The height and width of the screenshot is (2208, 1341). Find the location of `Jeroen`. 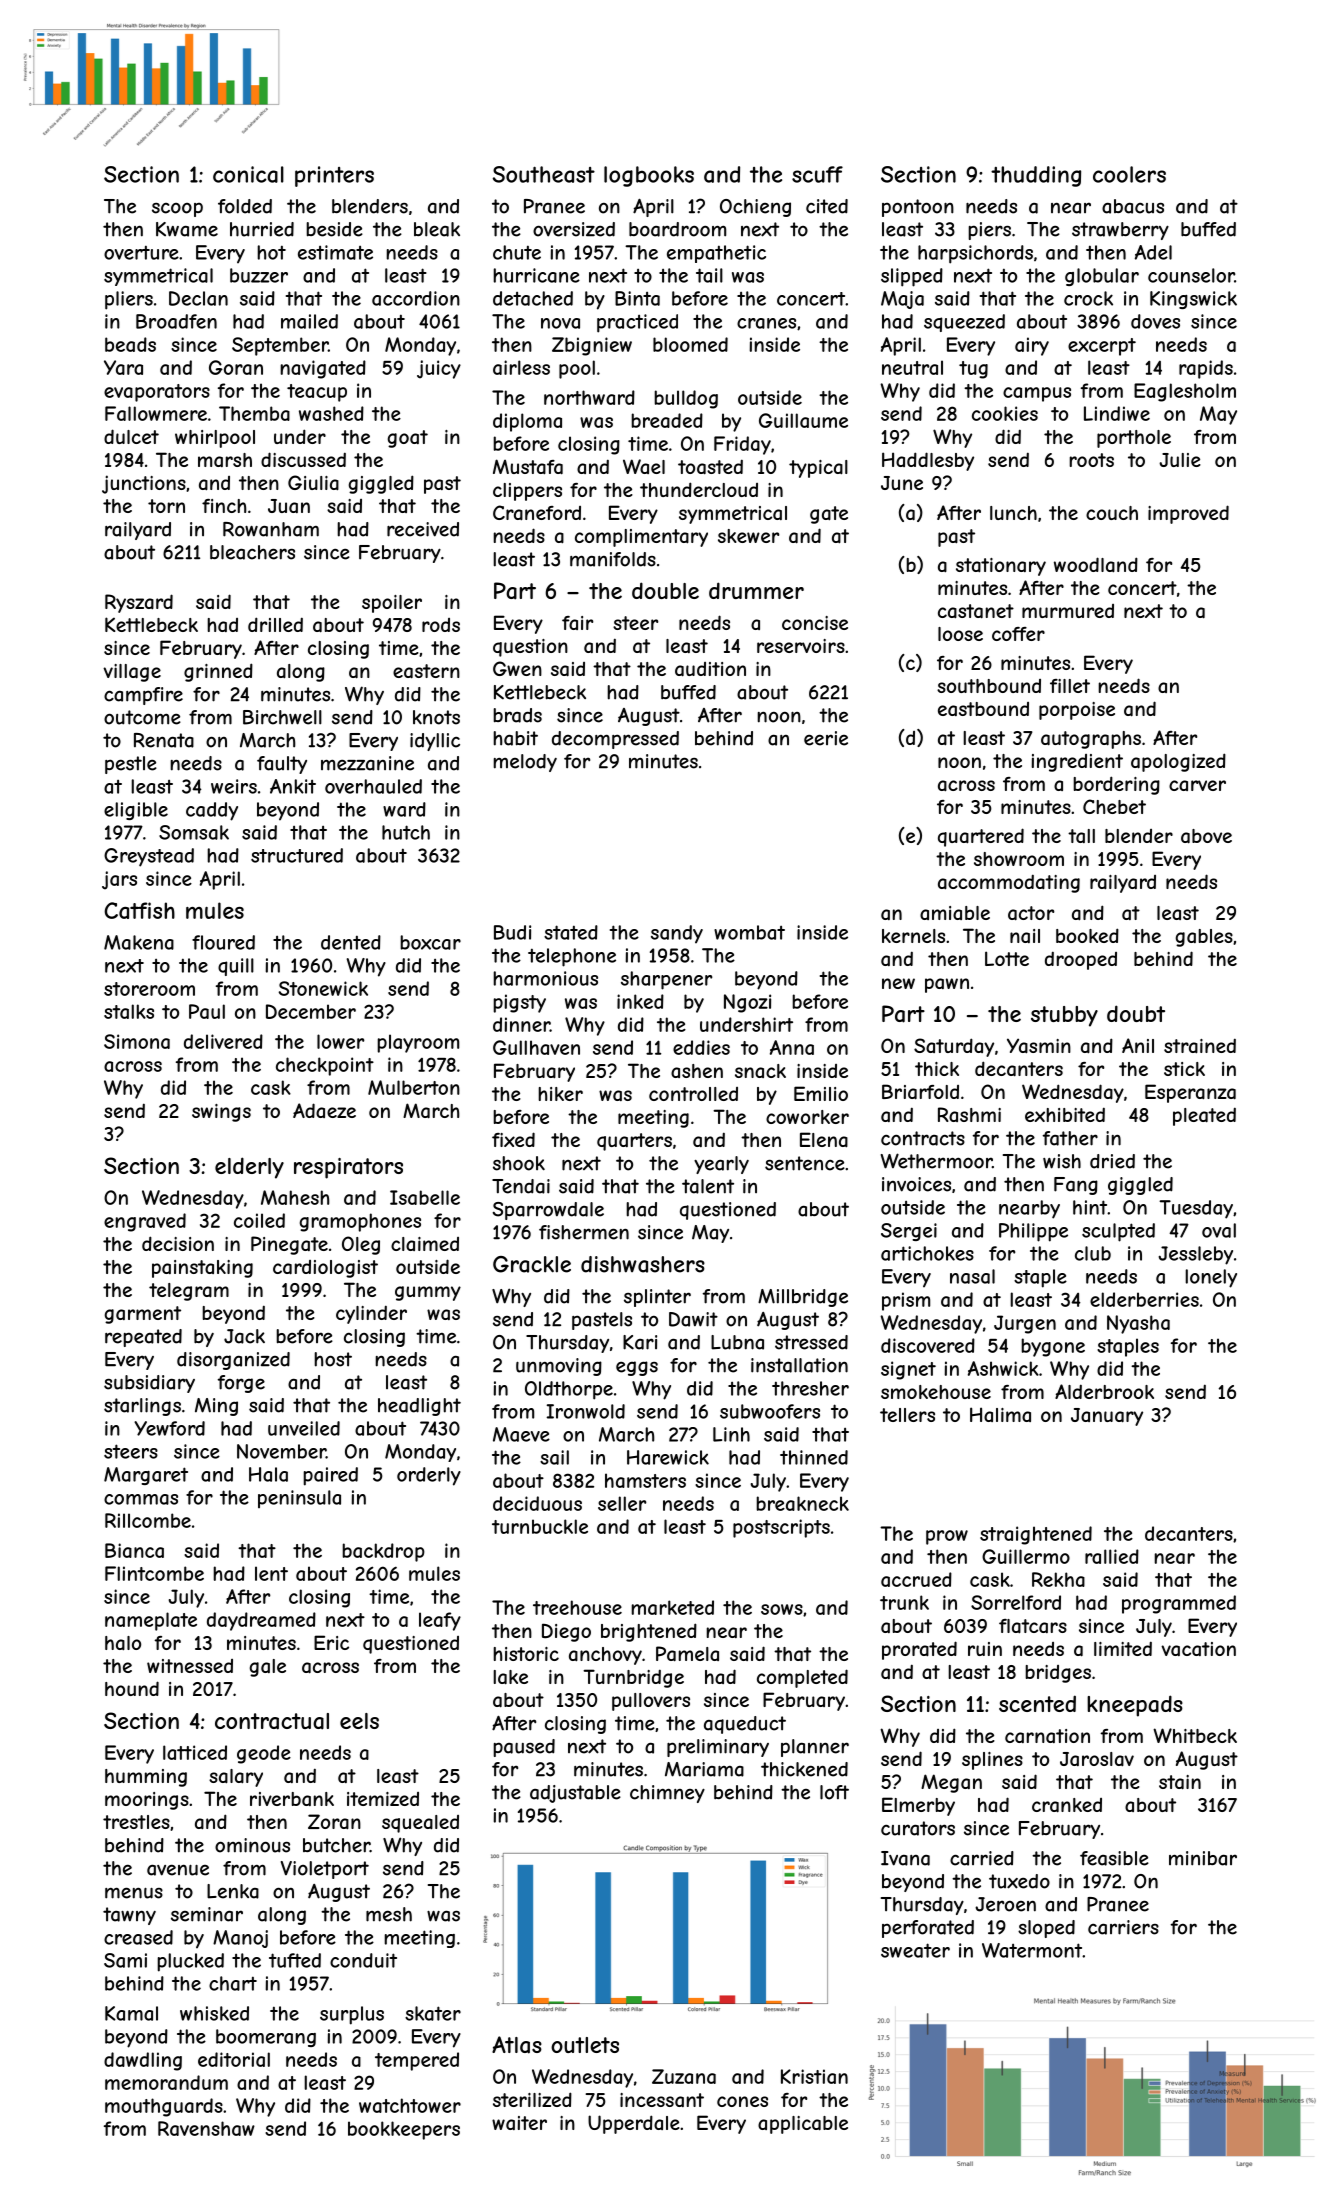

Jeroen is located at coordinates (1005, 1904).
